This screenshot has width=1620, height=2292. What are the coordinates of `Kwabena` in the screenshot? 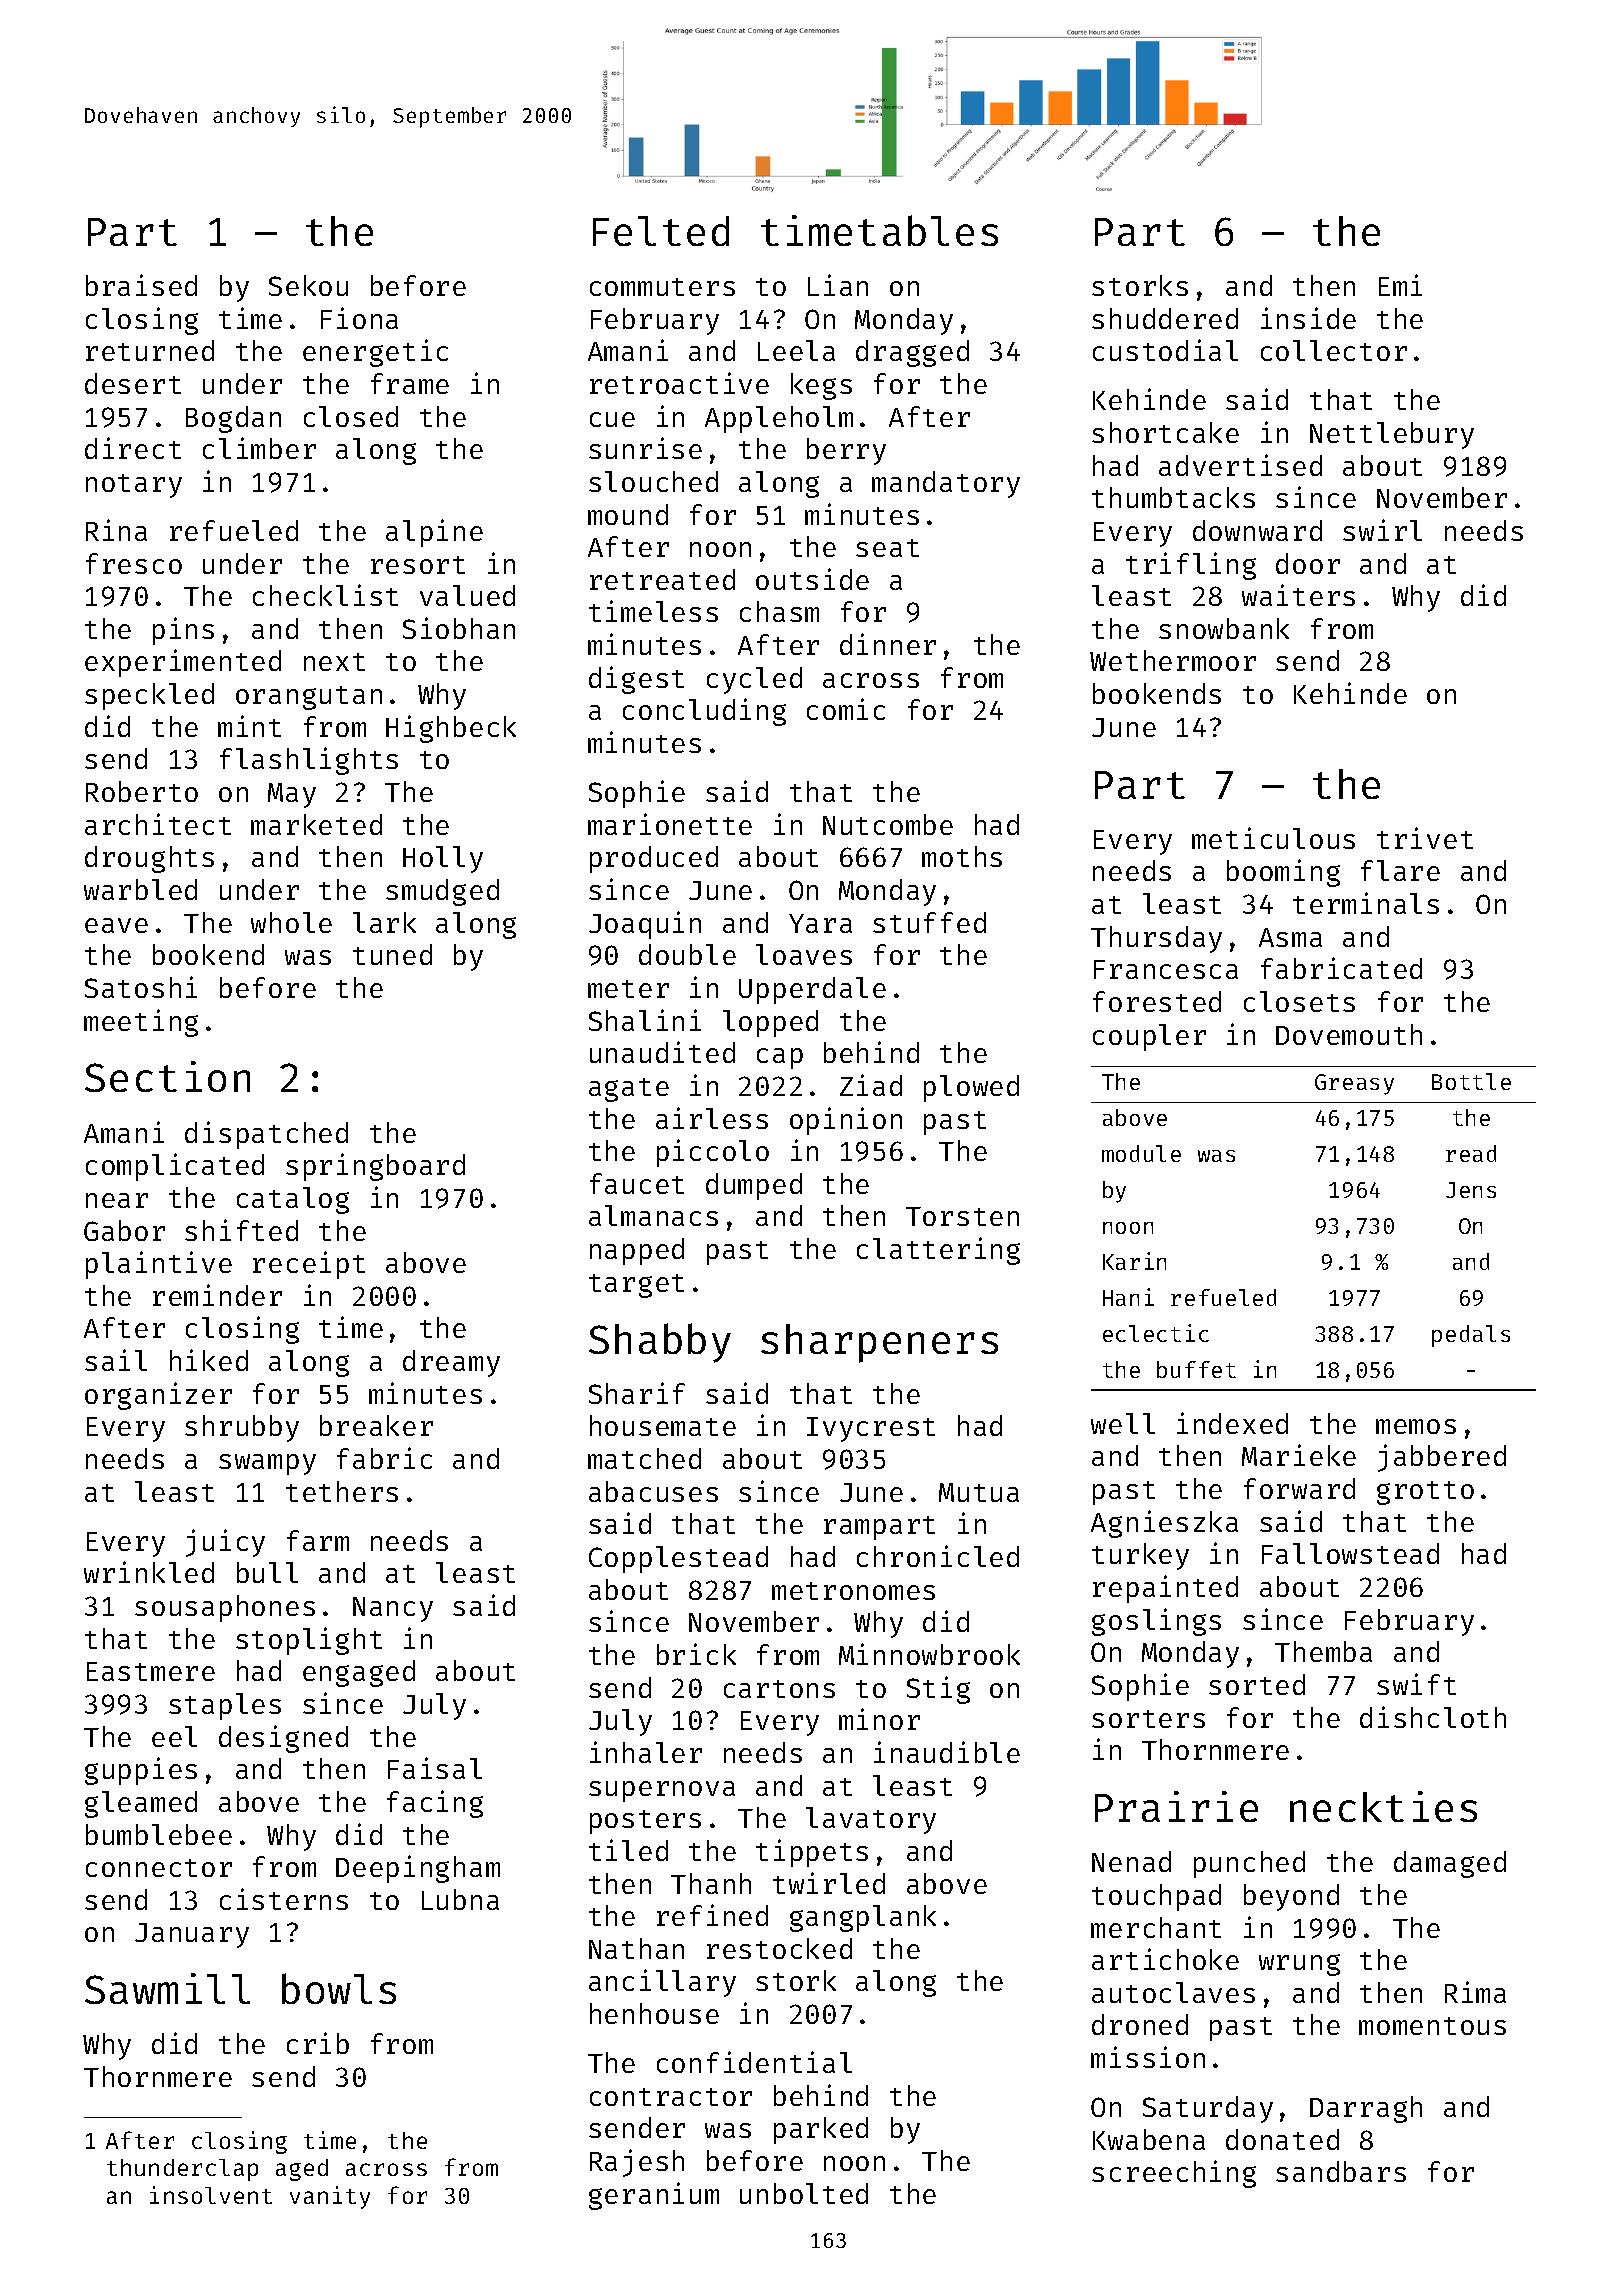 It's located at (1149, 2139).
